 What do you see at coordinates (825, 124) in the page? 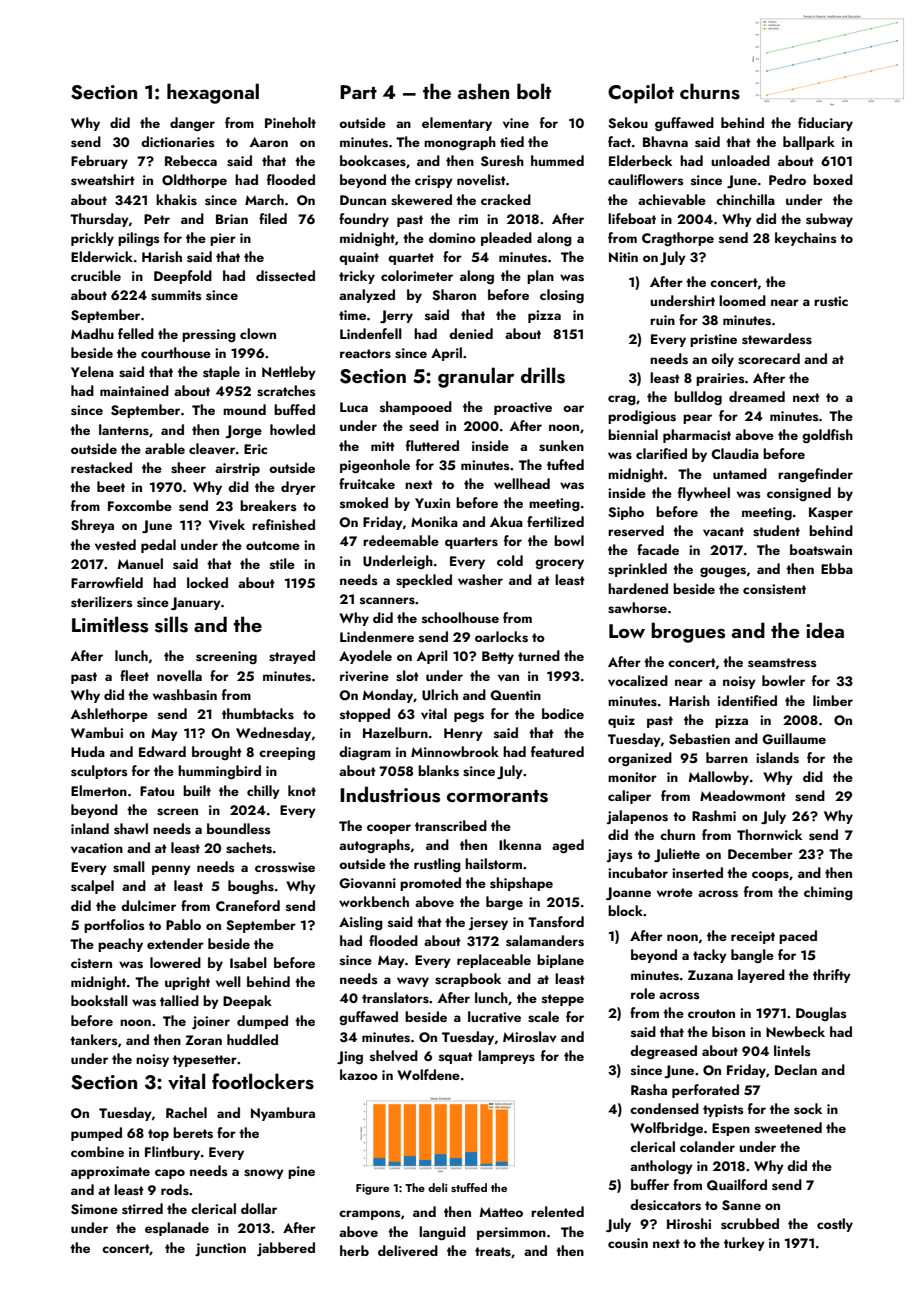
I see `fiduciary` at bounding box center [825, 124].
